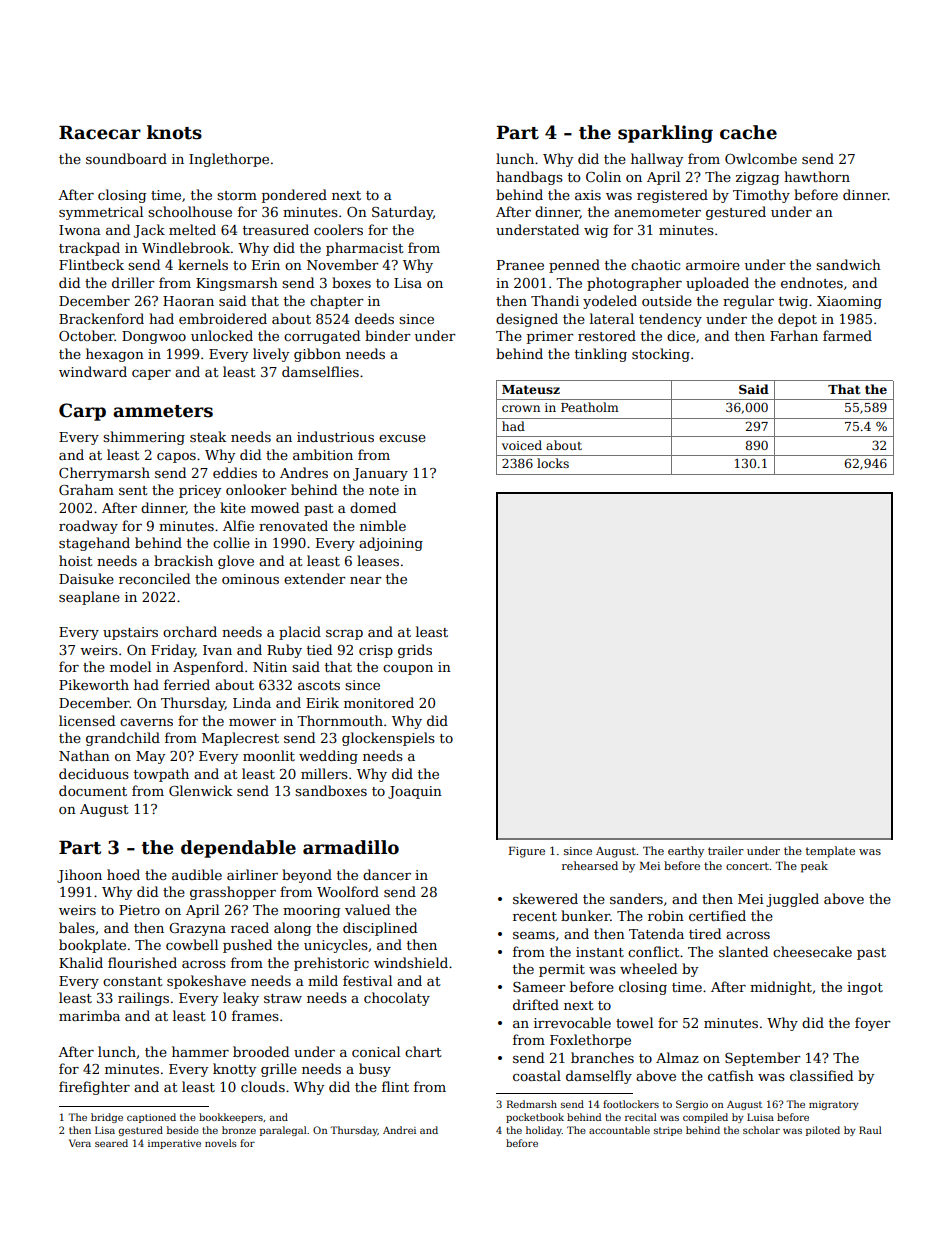  I want to click on template, so click(830, 852).
